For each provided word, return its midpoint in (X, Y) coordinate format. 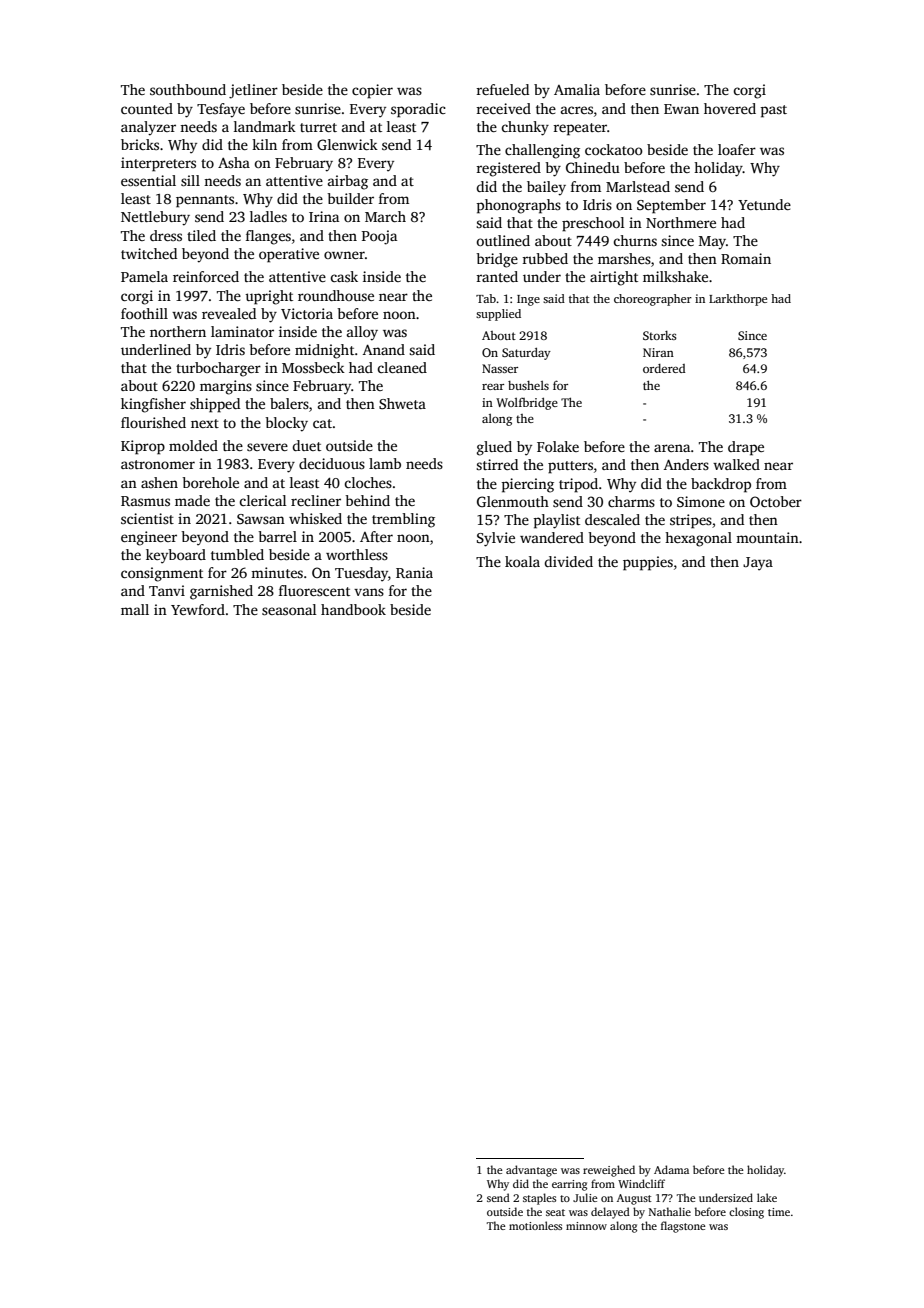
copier (372, 91)
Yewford (198, 609)
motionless (535, 1225)
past (773, 111)
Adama (671, 1169)
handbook (353, 609)
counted (147, 108)
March (385, 216)
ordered (664, 368)
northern (178, 331)
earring (569, 1185)
